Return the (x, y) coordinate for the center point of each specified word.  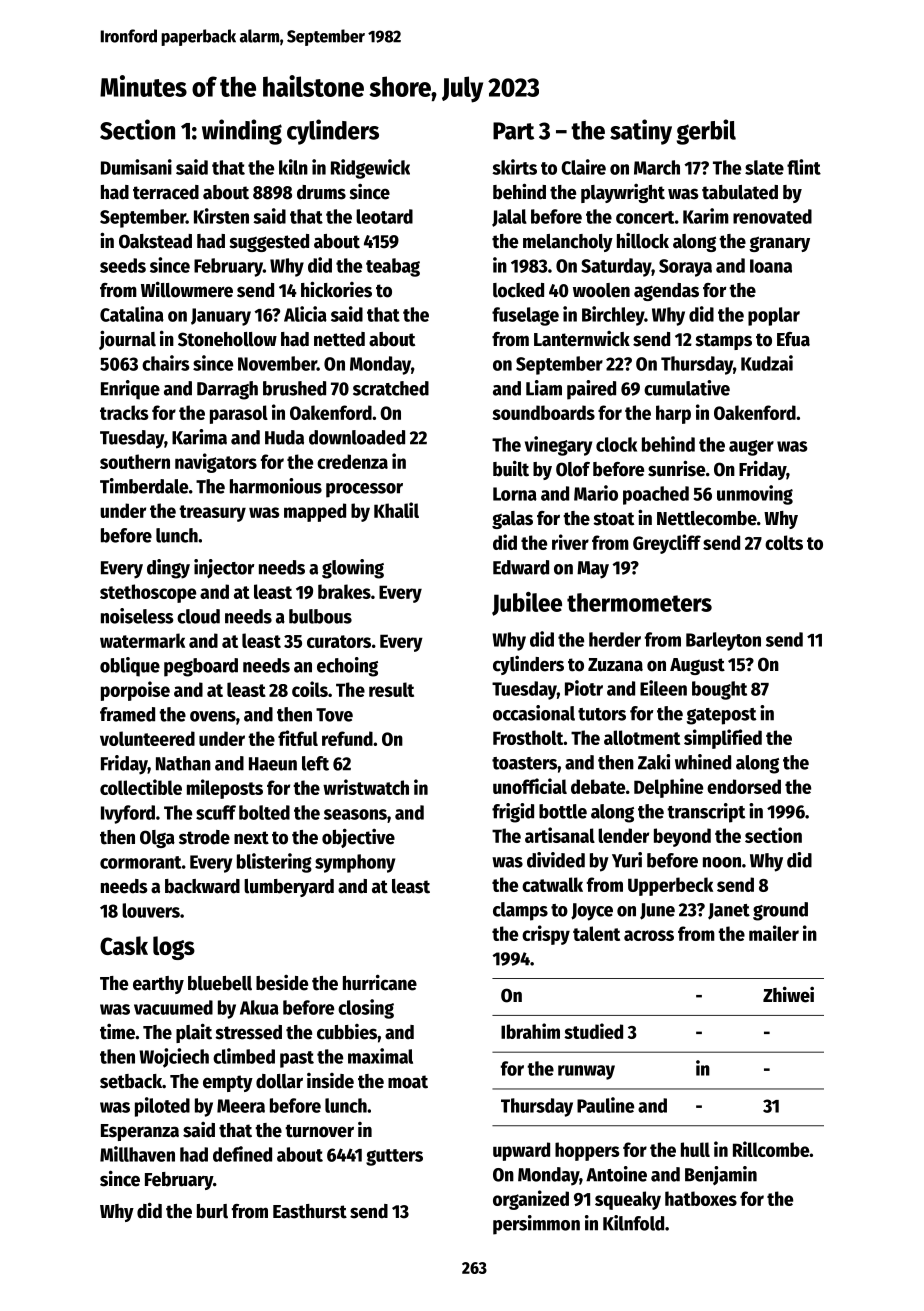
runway (586, 1072)
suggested (269, 243)
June (657, 911)
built (511, 468)
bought (719, 690)
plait (194, 1033)
